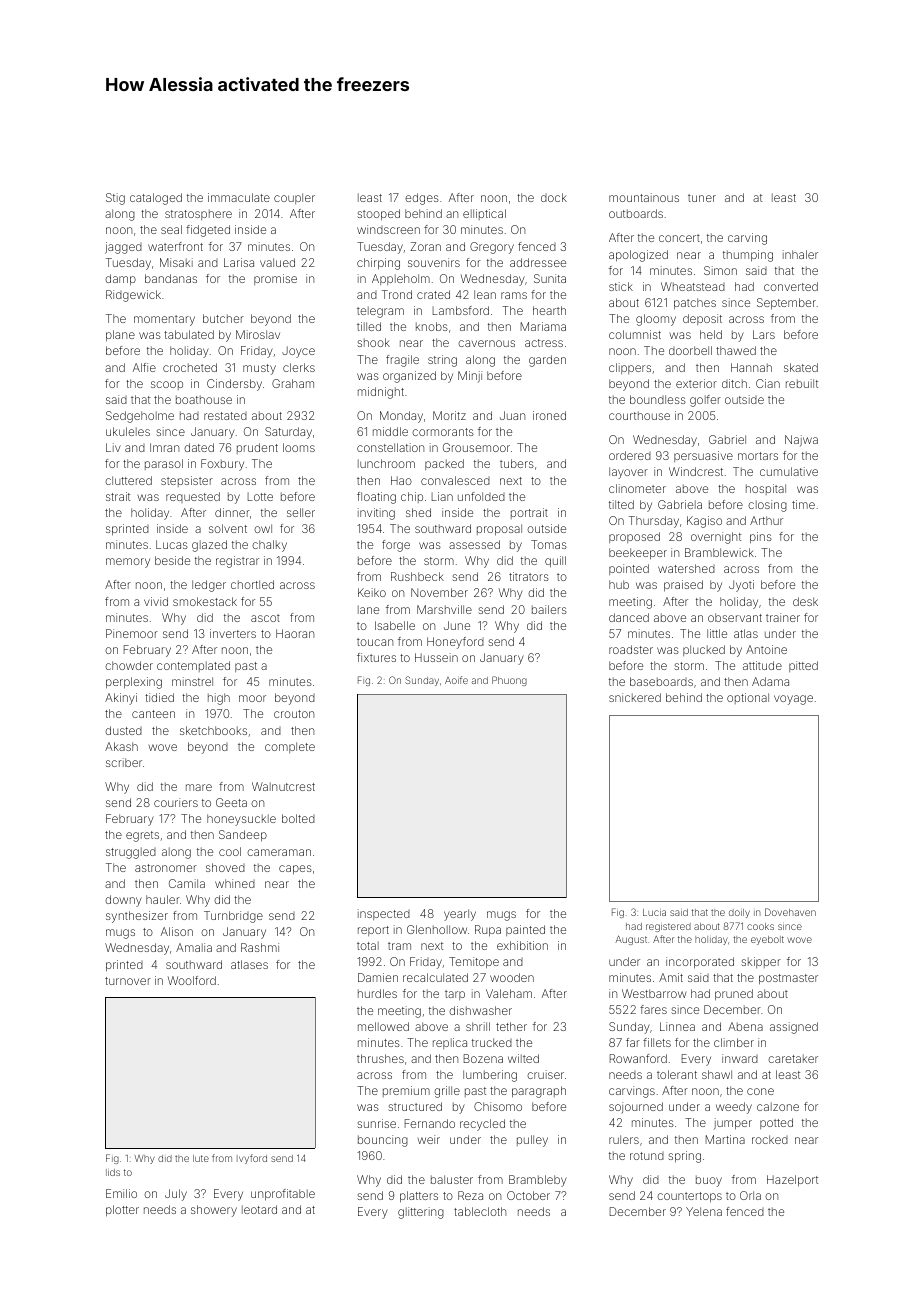 The width and height of the screenshot is (924, 1308). Describe the element at coordinates (209, 586) in the screenshot. I see `ledger` at that location.
